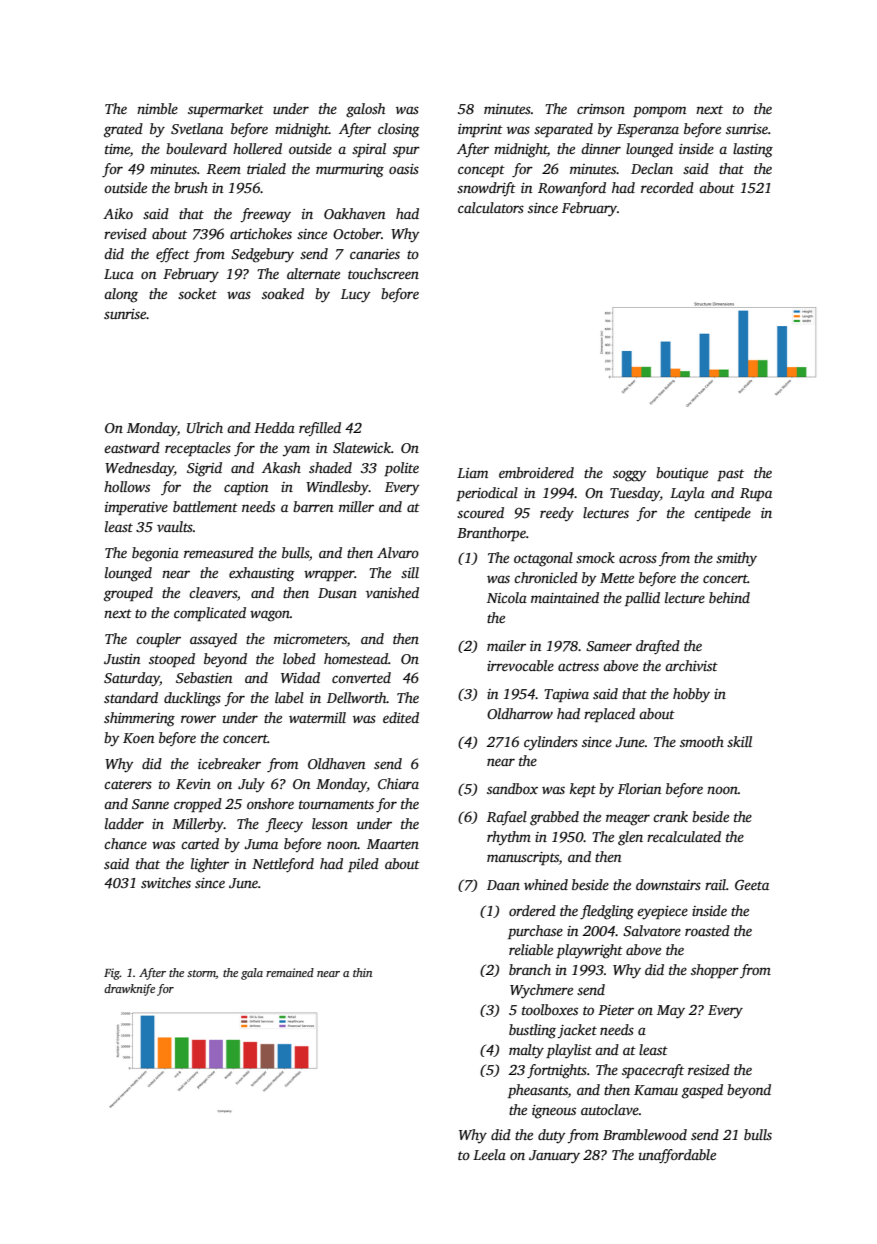 The image size is (877, 1244). Describe the element at coordinates (667, 187) in the screenshot. I see `recorded` at that location.
